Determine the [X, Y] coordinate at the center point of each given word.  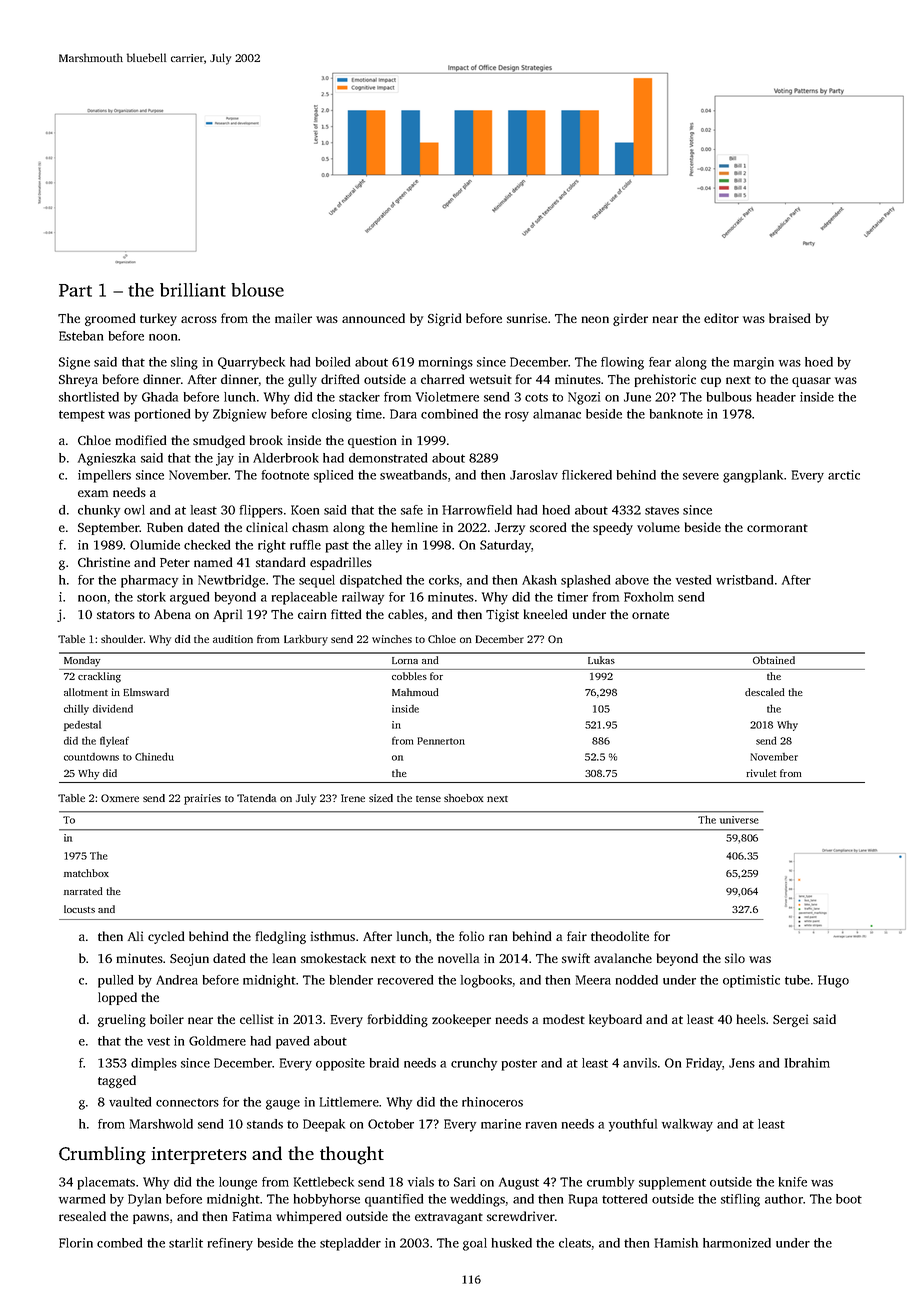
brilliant [193, 290]
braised [789, 318]
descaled [765, 692]
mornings [446, 363]
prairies [202, 799]
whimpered [308, 1217]
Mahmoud [415, 692]
